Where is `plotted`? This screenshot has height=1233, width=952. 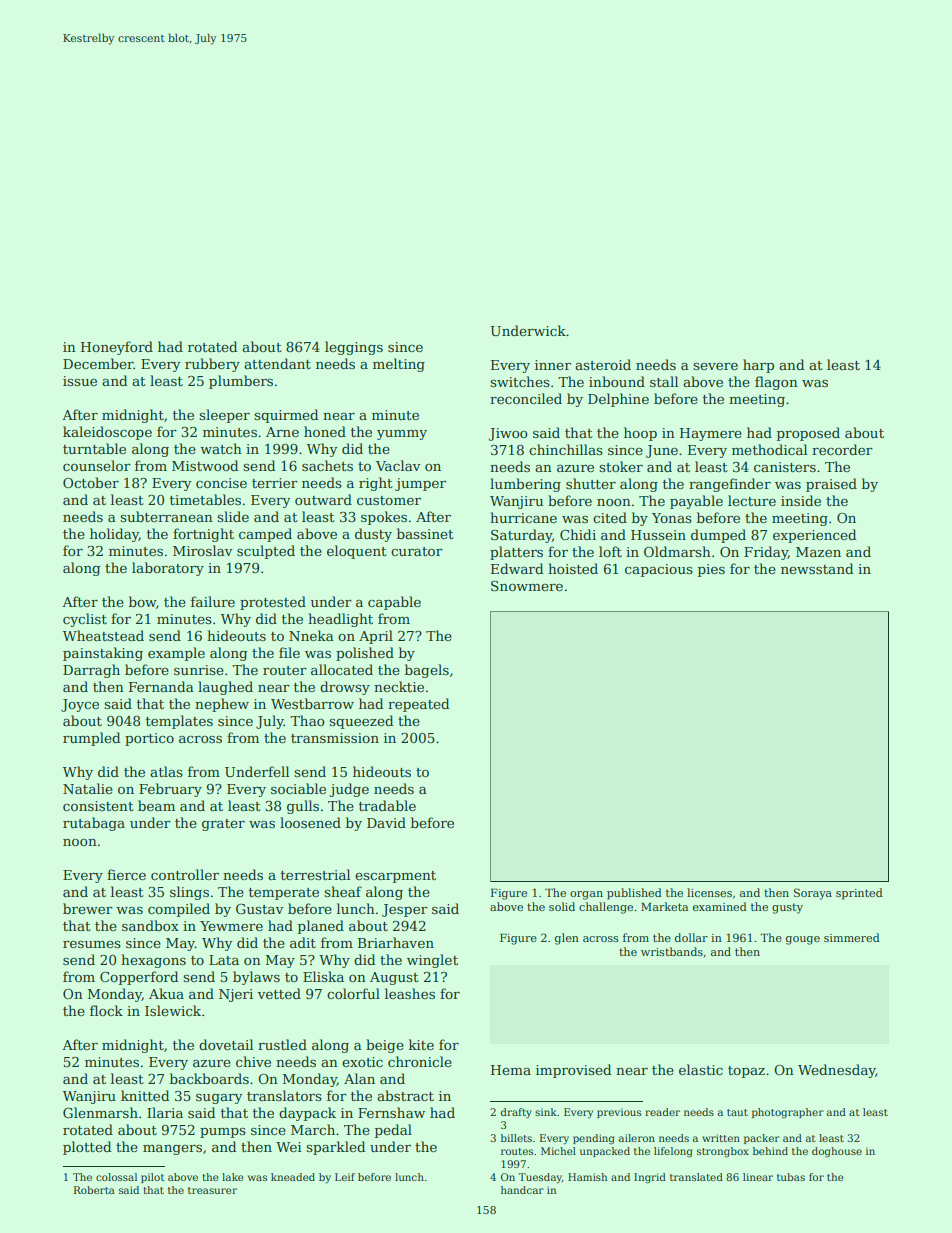 plotted is located at coordinates (87, 1148).
